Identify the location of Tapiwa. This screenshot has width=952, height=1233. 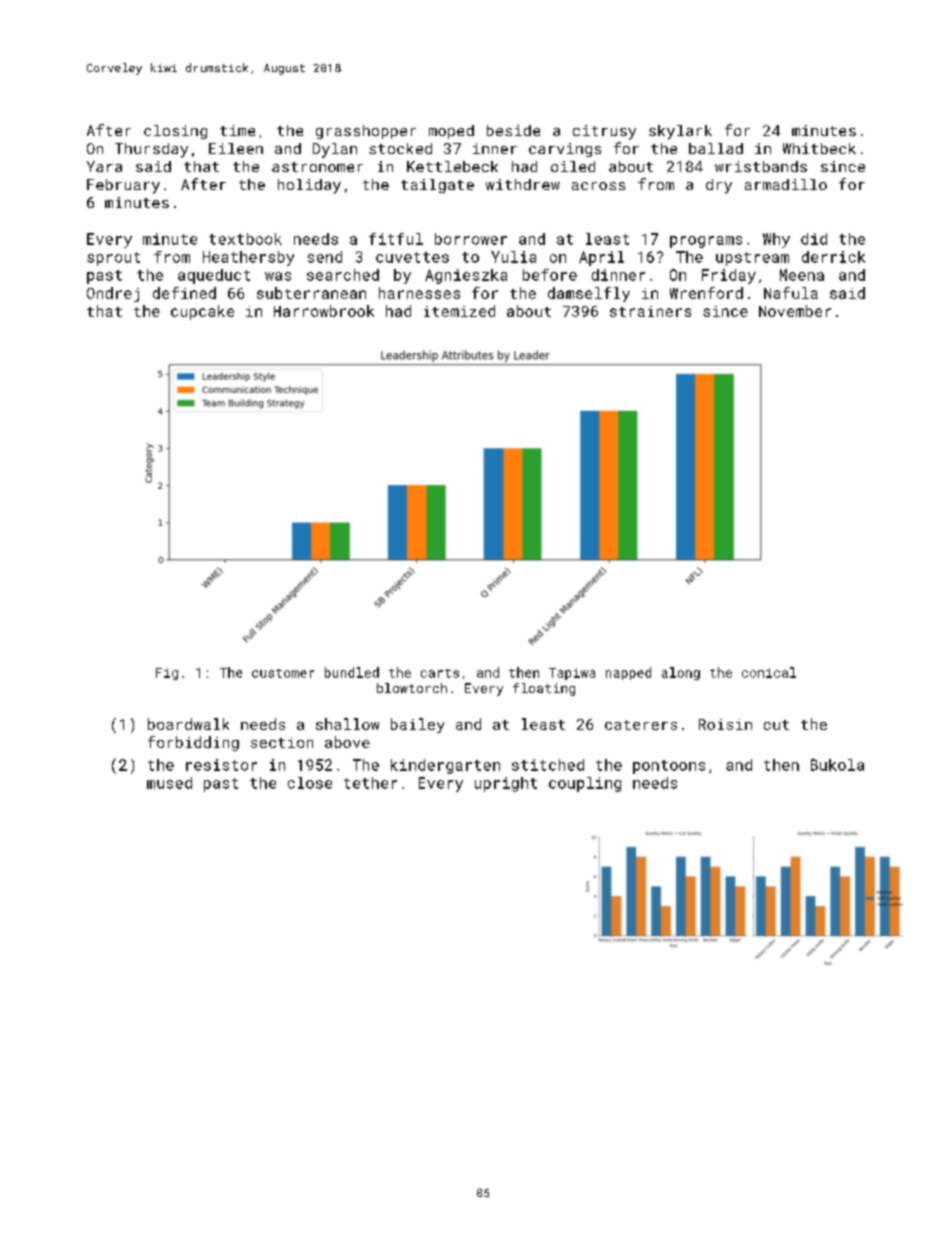
(572, 674).
